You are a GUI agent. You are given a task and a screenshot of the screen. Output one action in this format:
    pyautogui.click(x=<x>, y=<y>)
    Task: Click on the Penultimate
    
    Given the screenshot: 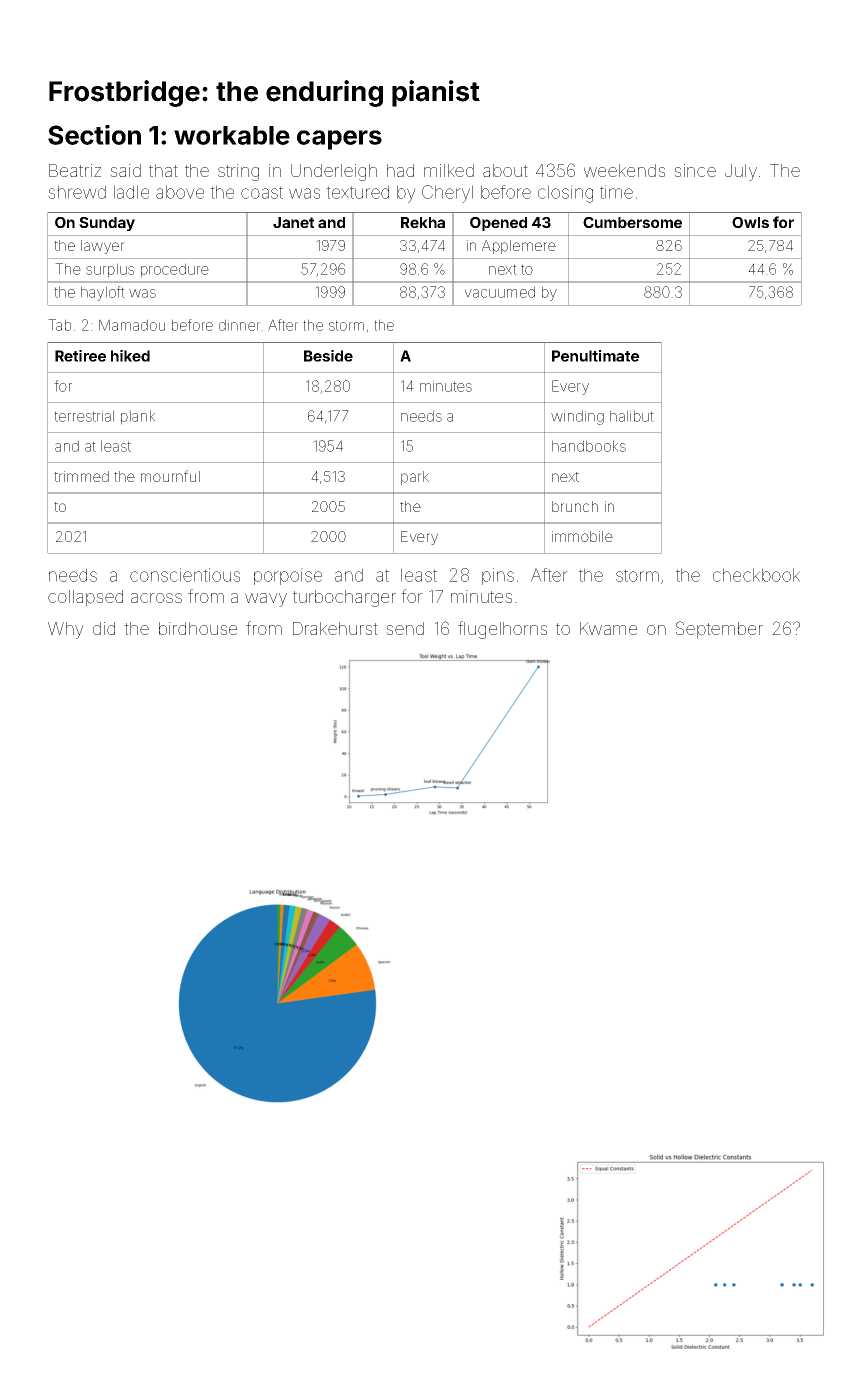 What is the action you would take?
    pyautogui.click(x=595, y=356)
